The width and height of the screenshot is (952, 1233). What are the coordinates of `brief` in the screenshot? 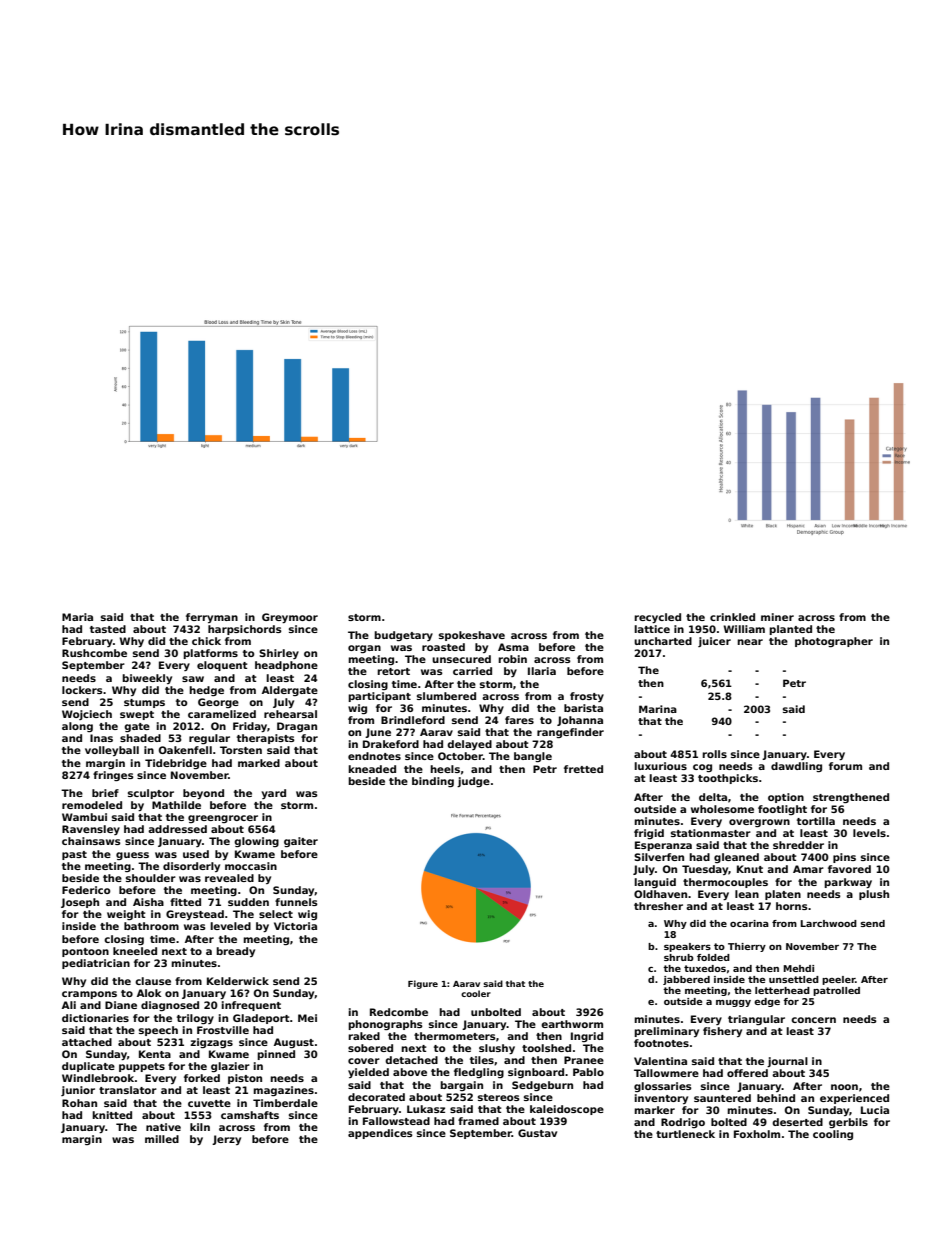 It's located at (105, 793).
